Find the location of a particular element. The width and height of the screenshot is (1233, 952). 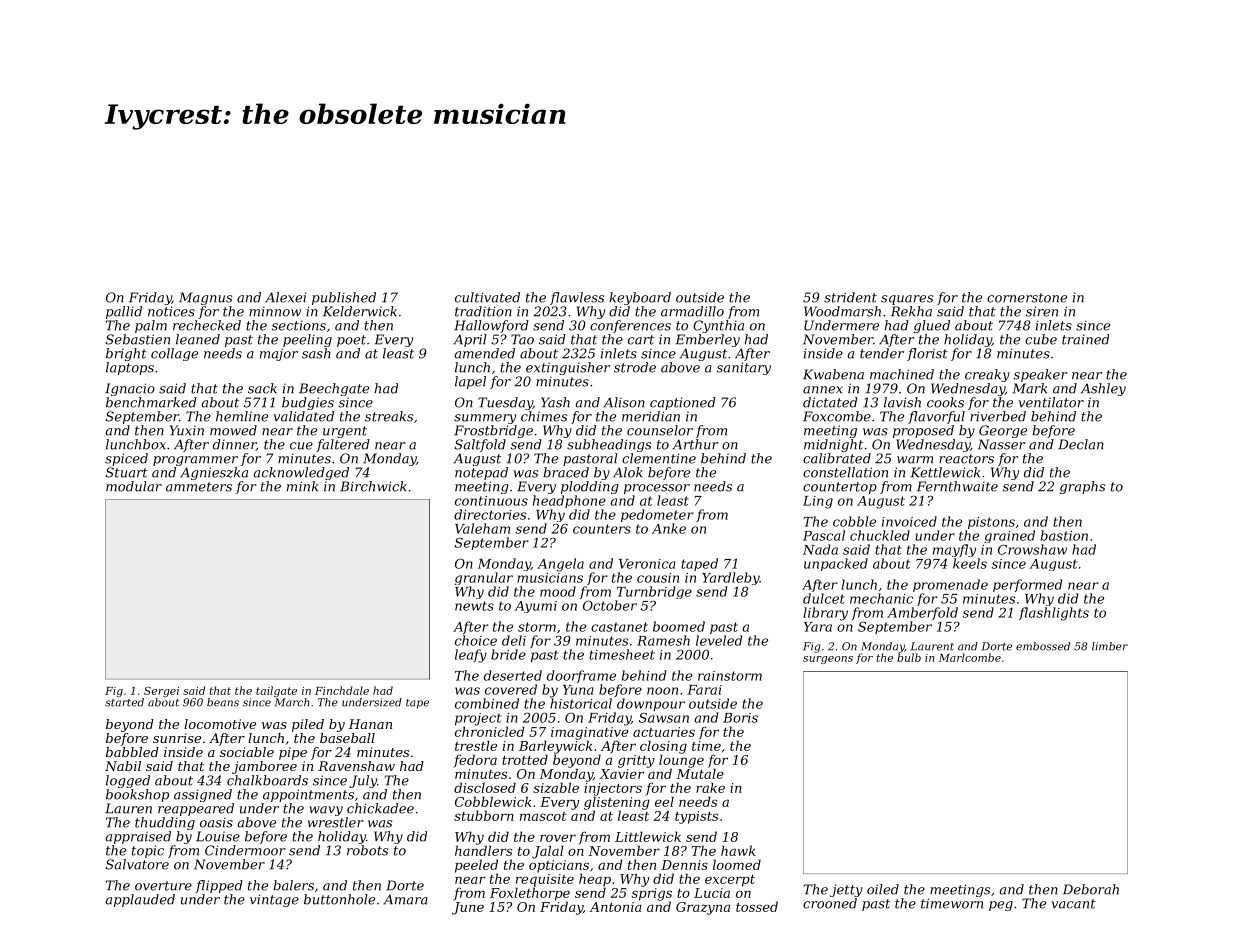

Anke is located at coordinates (669, 528).
